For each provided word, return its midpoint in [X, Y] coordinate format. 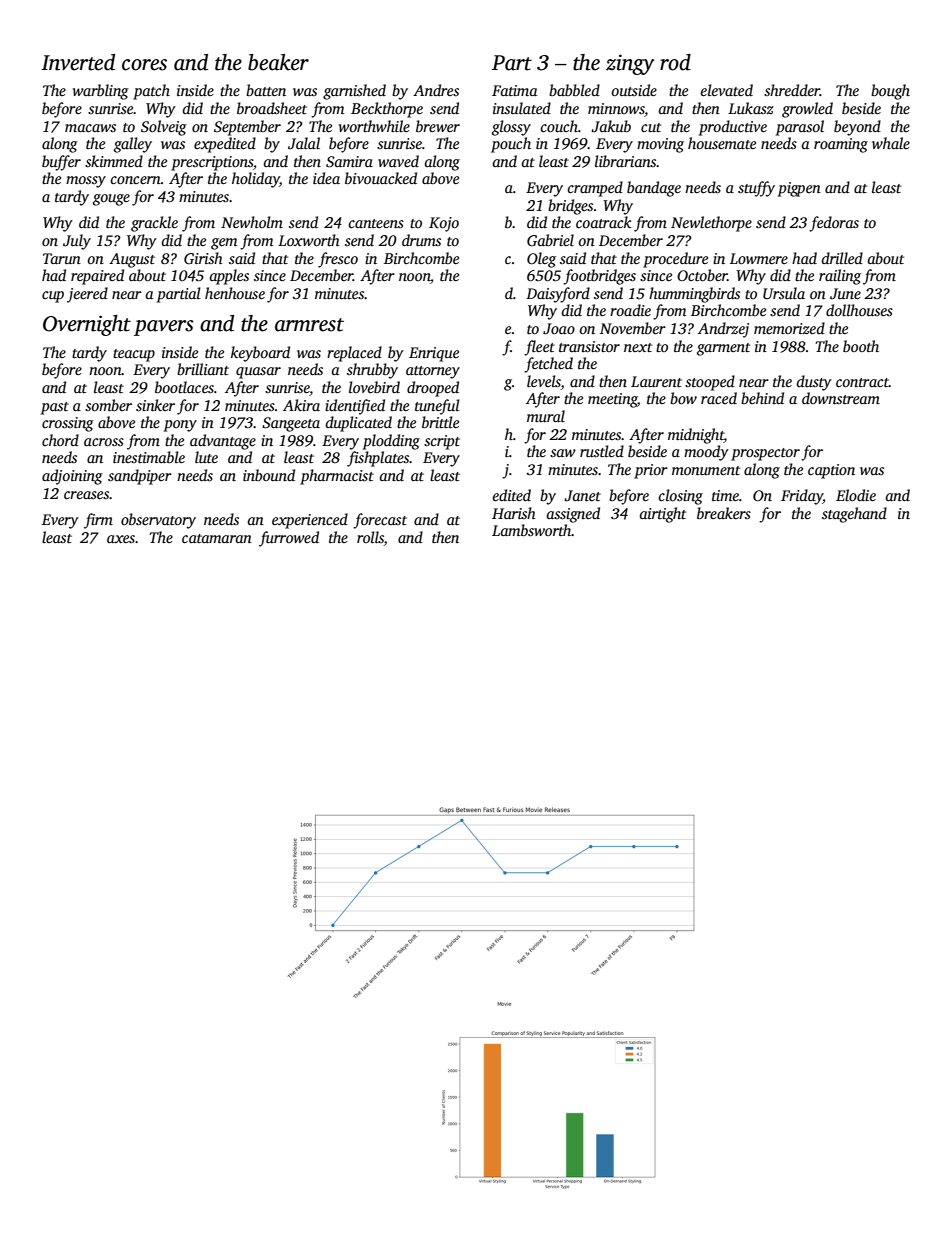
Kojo [444, 224]
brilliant [203, 369]
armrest [309, 325]
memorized [789, 328]
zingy [630, 64]
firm [98, 521]
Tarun [62, 258]
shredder [792, 90]
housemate [722, 143]
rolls [370, 537]
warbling [101, 92]
